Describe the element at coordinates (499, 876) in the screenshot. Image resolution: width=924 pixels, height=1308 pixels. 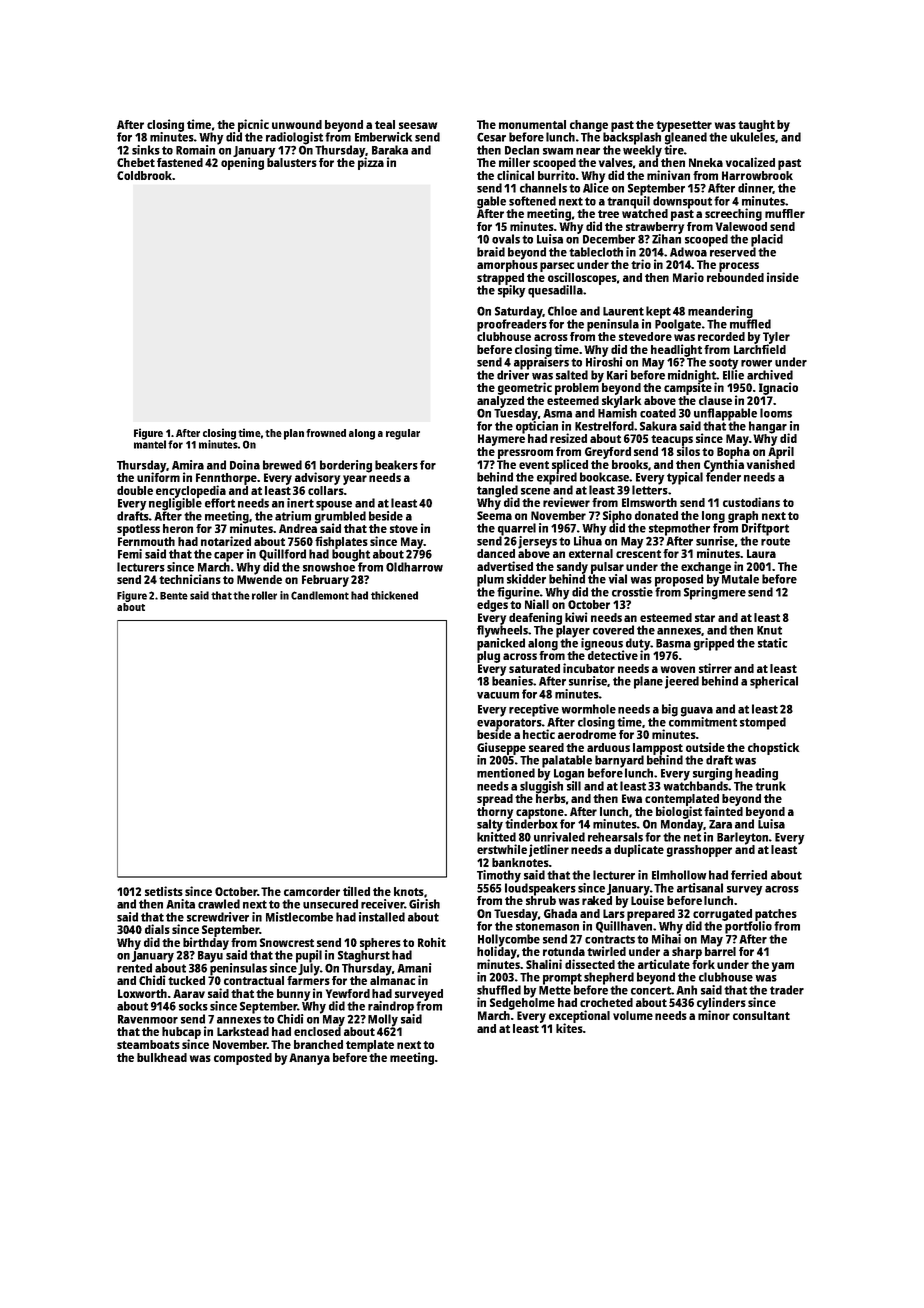
I see `Timothy` at that location.
